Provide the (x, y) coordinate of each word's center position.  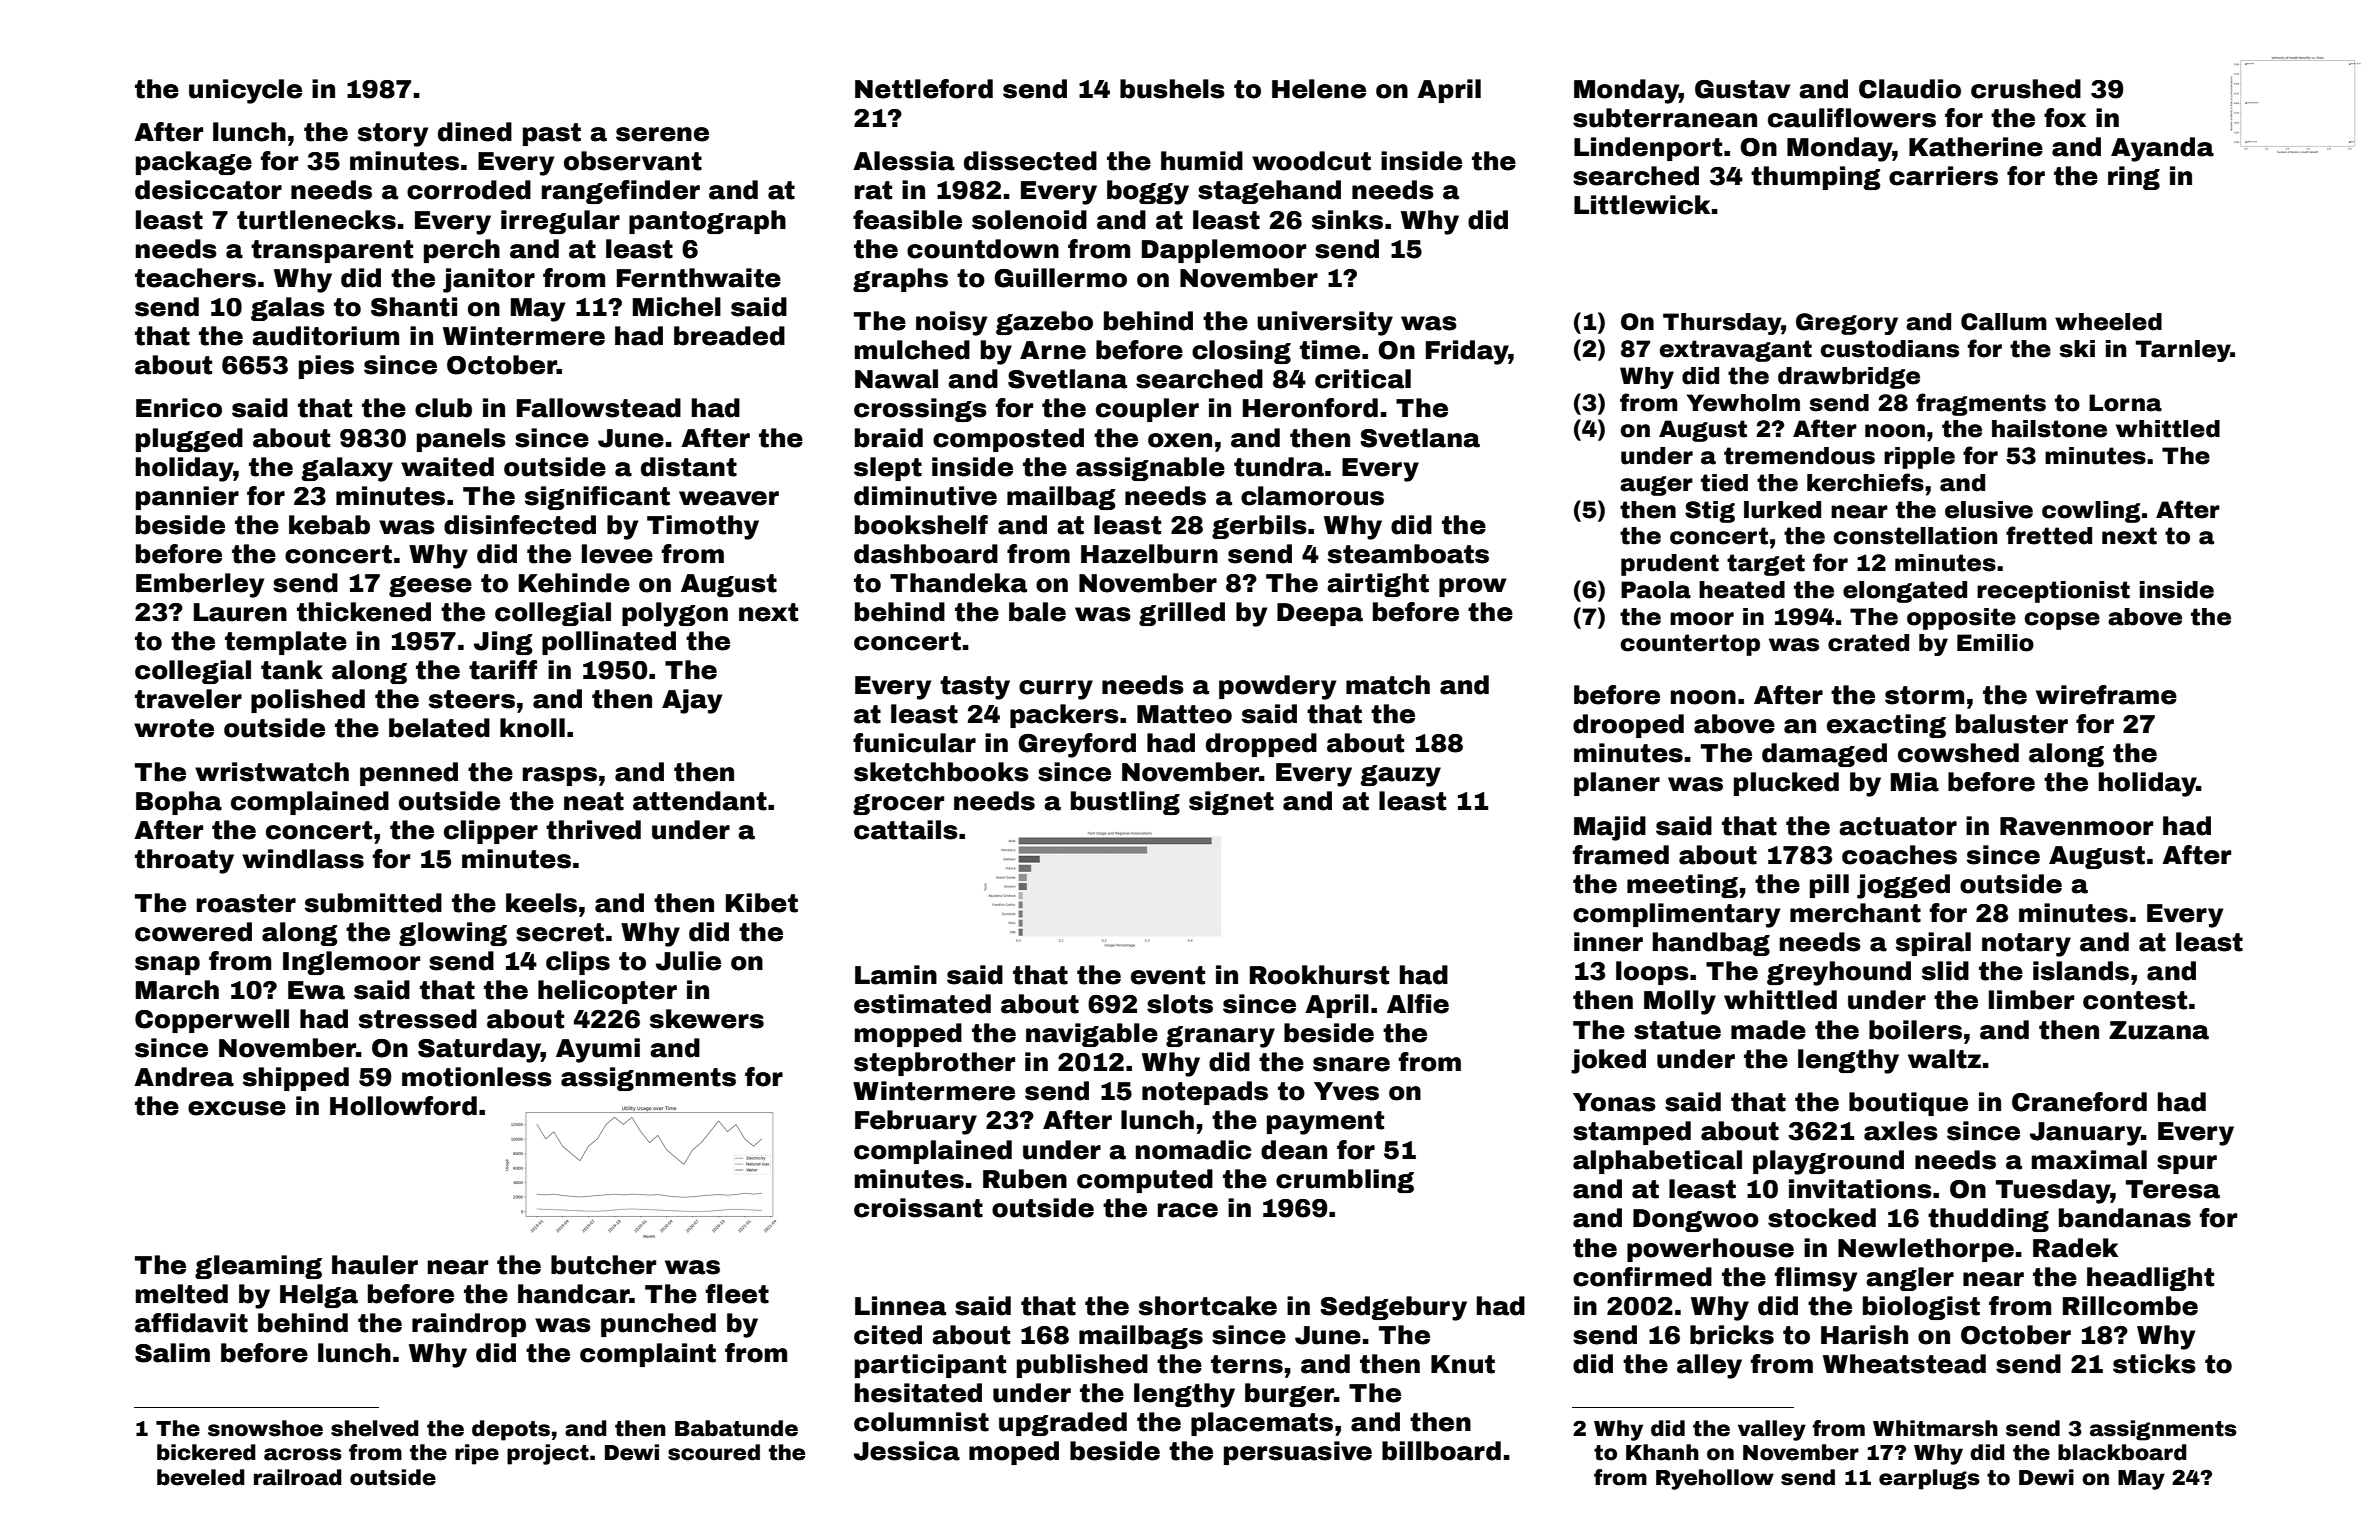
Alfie (1418, 1004)
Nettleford (924, 89)
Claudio (1910, 89)
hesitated (918, 1393)
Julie (688, 961)
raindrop (469, 1325)
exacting (1886, 726)
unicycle (245, 91)
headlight (2150, 1279)
